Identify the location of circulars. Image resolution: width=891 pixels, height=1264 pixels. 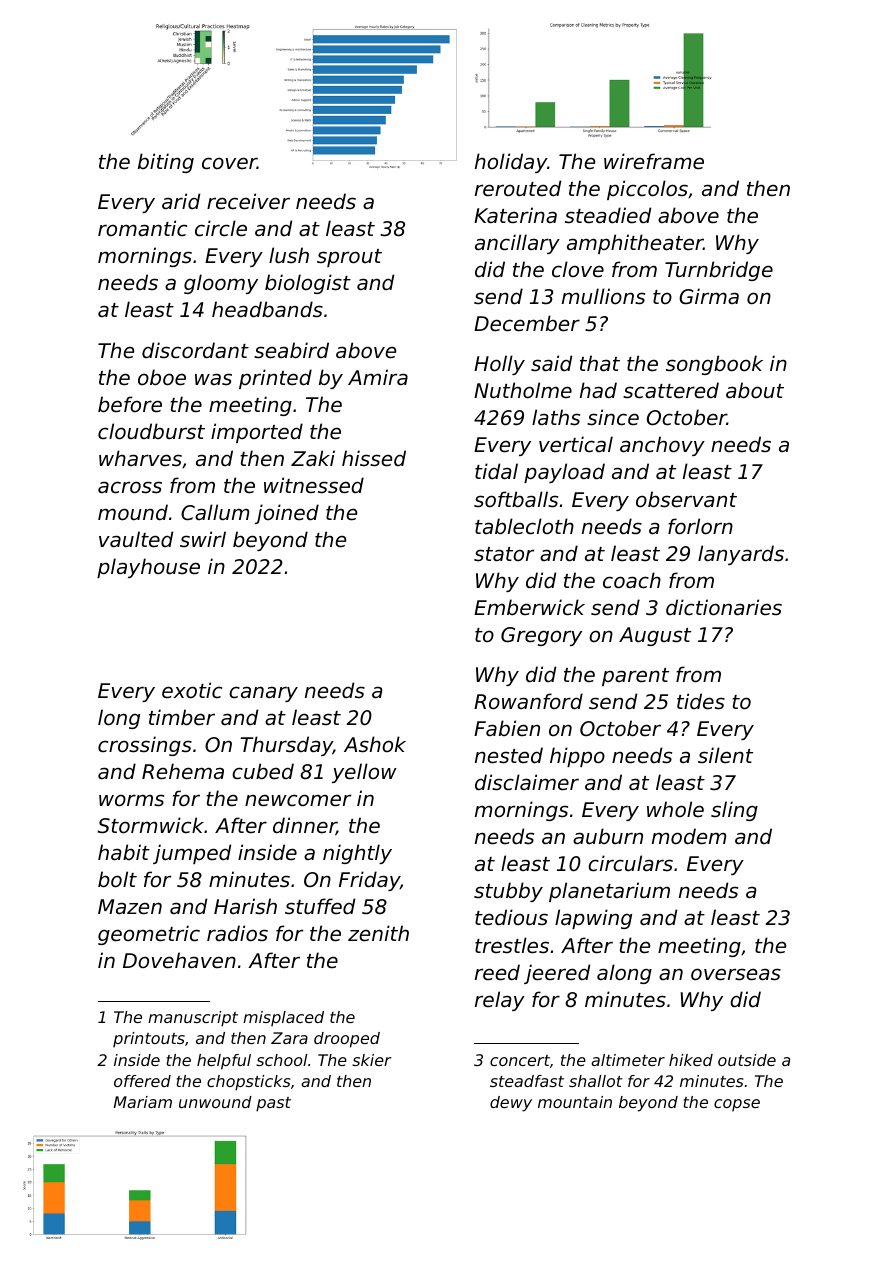
(630, 863).
